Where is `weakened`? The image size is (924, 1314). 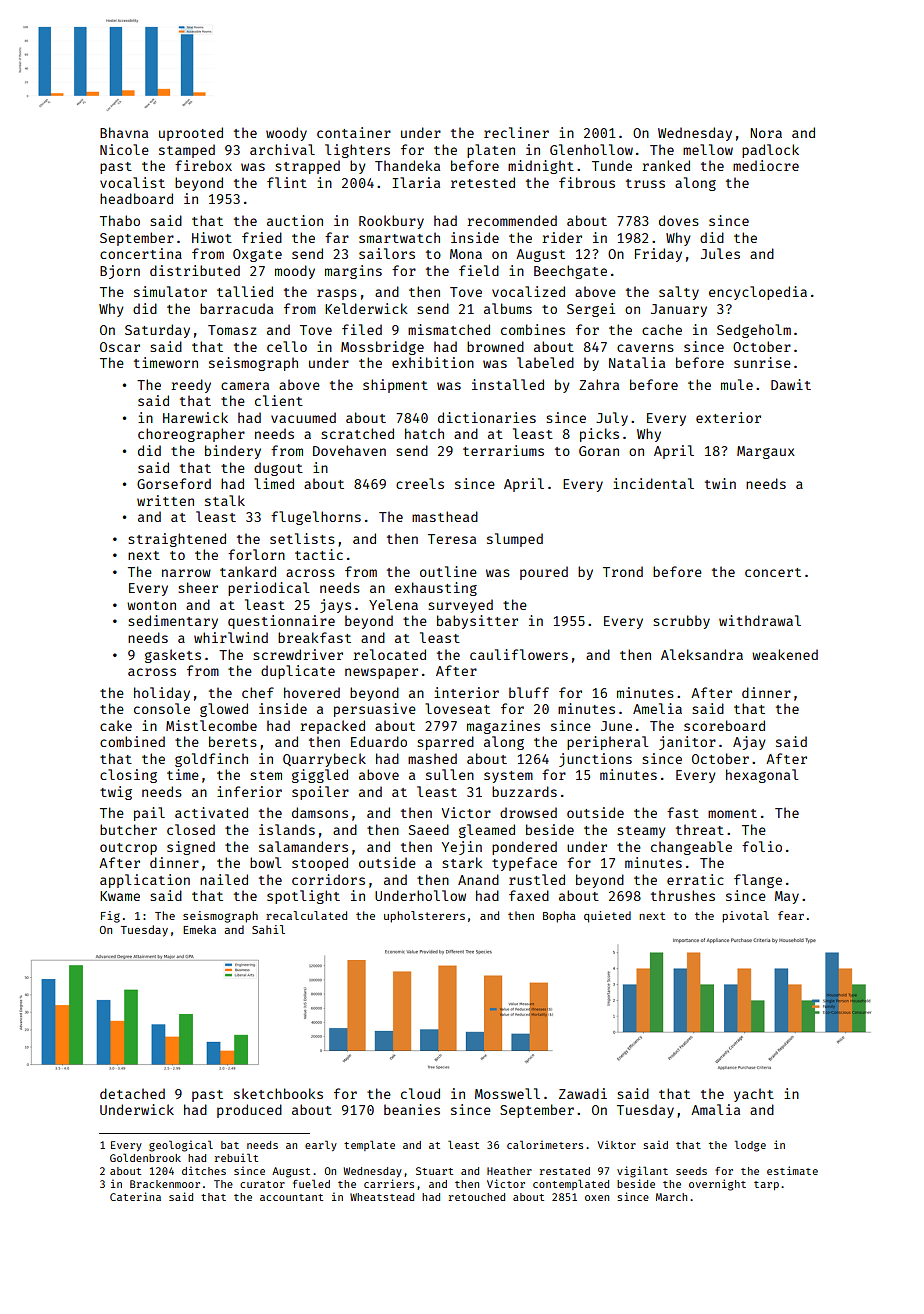
weakened is located at coordinates (785, 654).
